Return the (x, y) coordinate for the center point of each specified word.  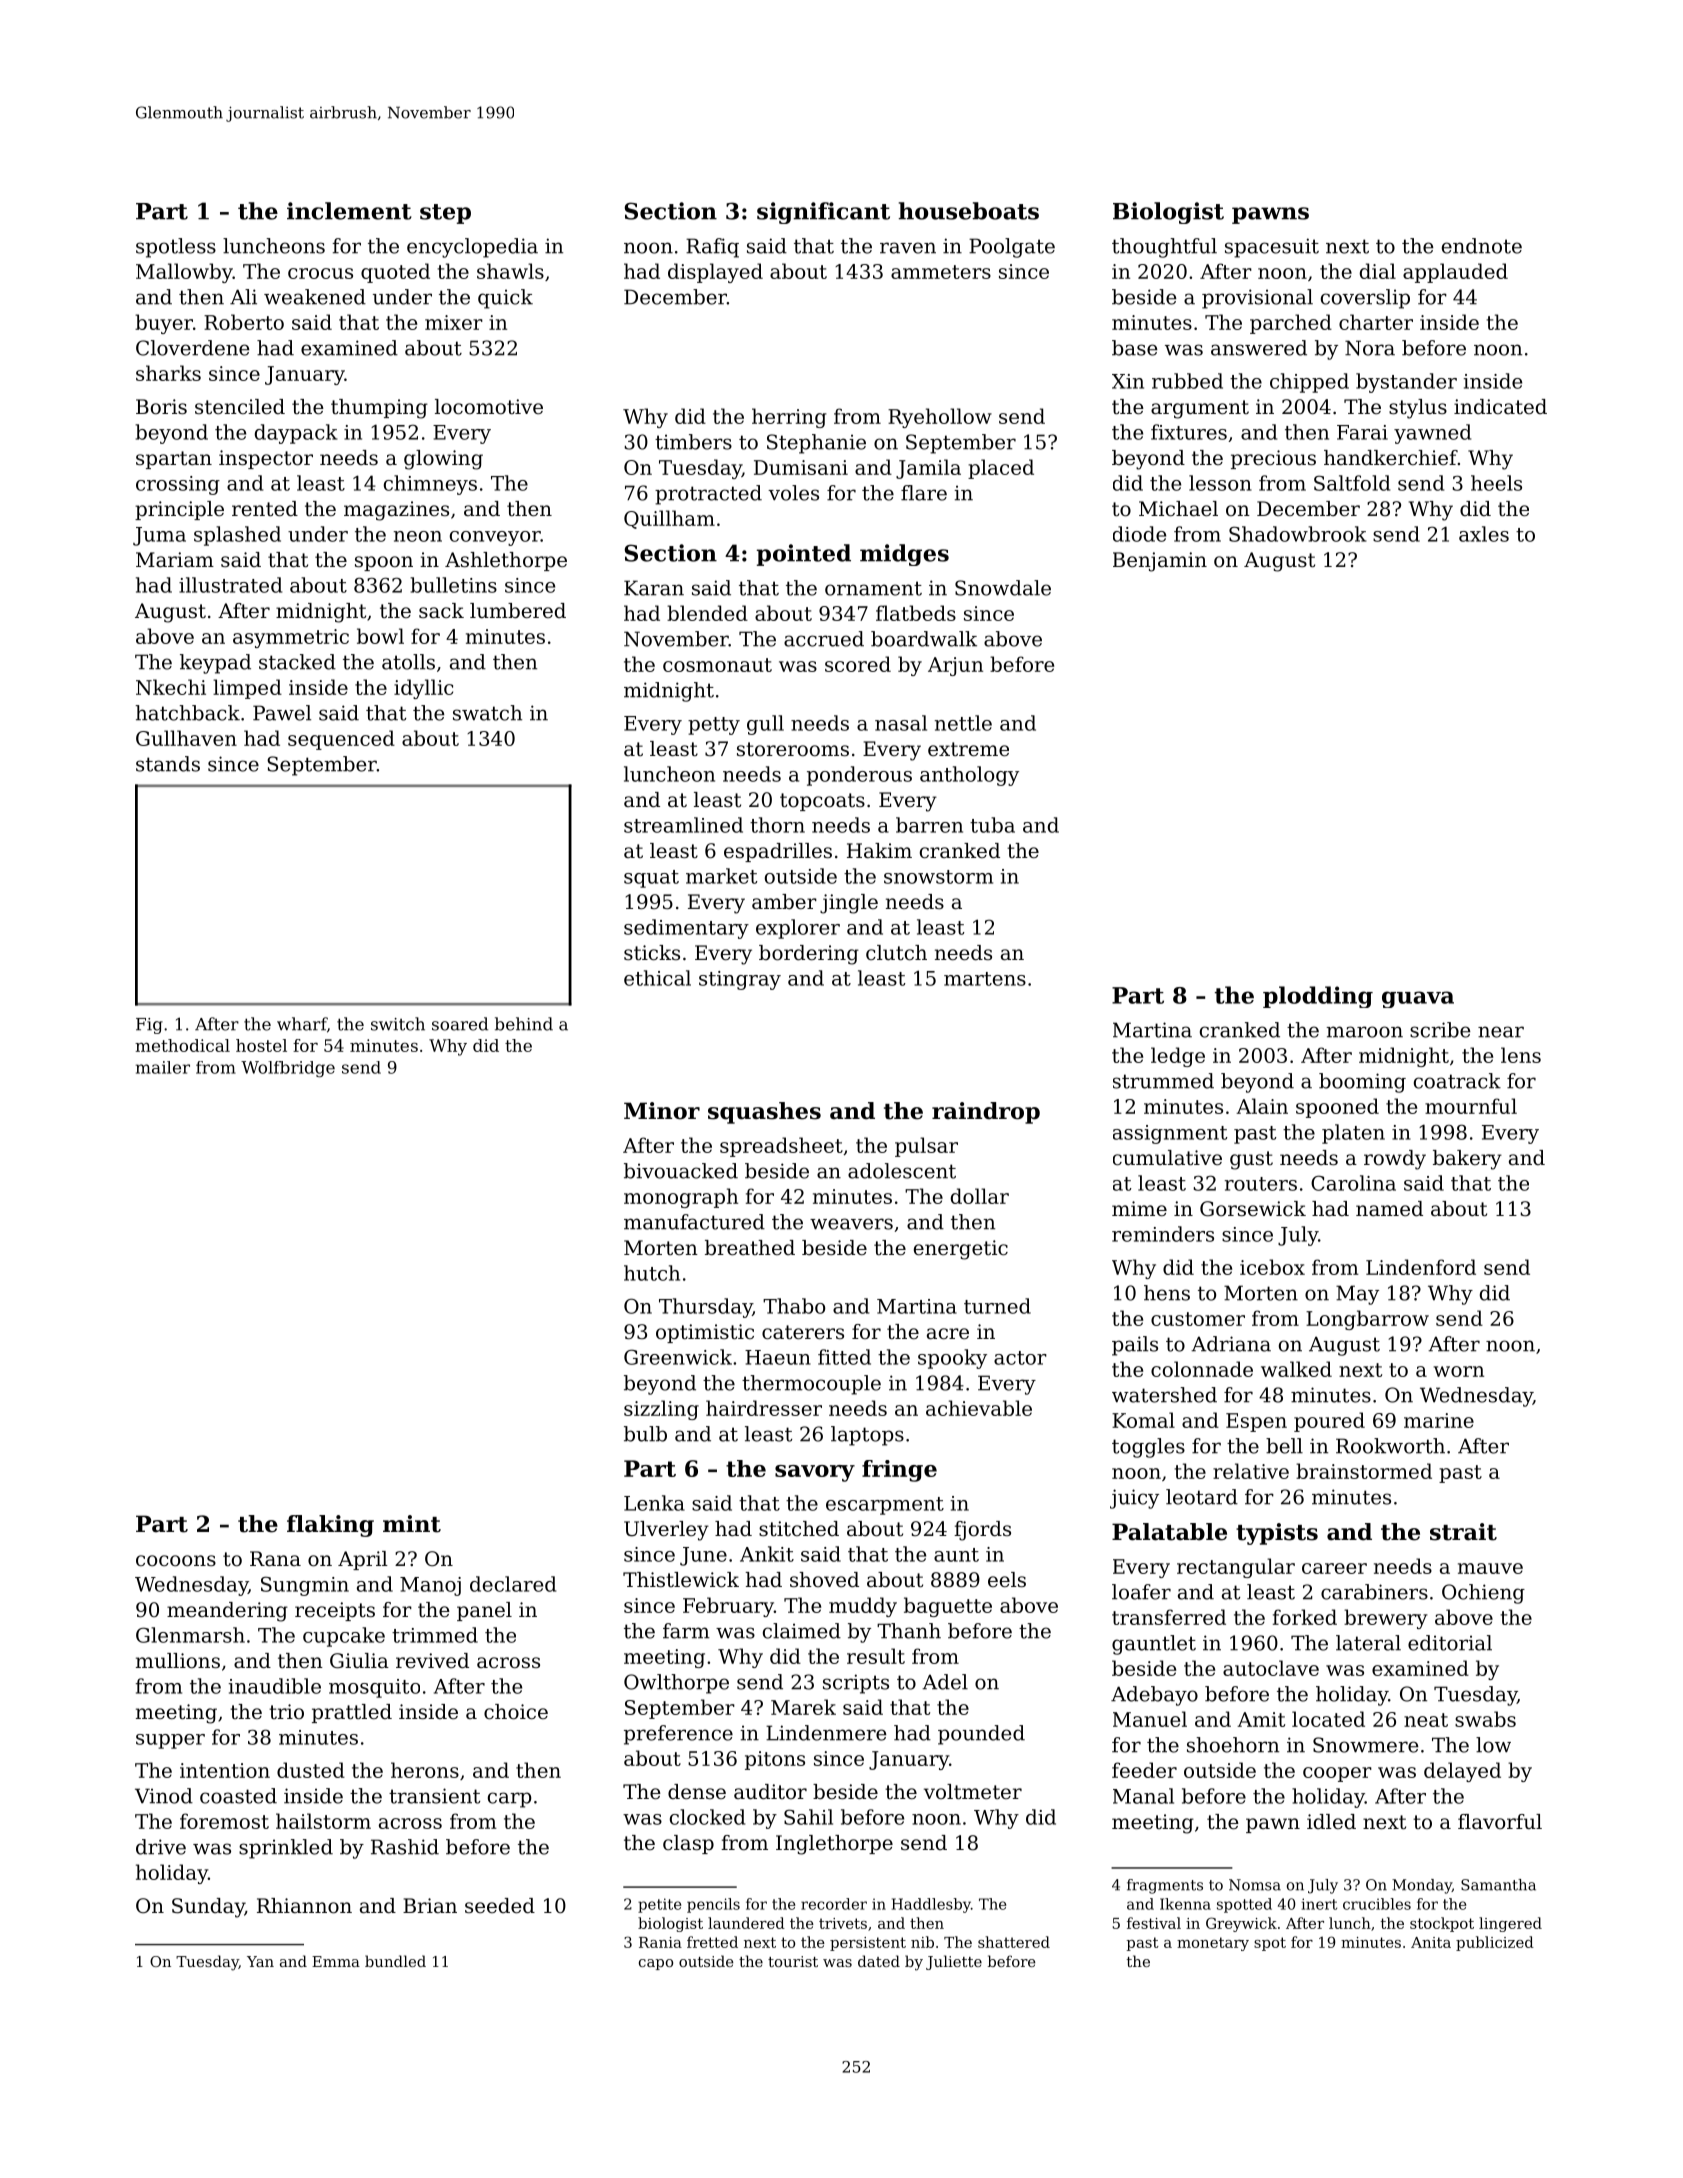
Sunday (208, 1908)
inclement (349, 211)
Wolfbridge (288, 1069)
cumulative (1167, 1158)
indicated (1500, 407)
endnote (1482, 246)
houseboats (969, 211)
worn (1458, 1371)
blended (707, 613)
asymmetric (291, 638)
